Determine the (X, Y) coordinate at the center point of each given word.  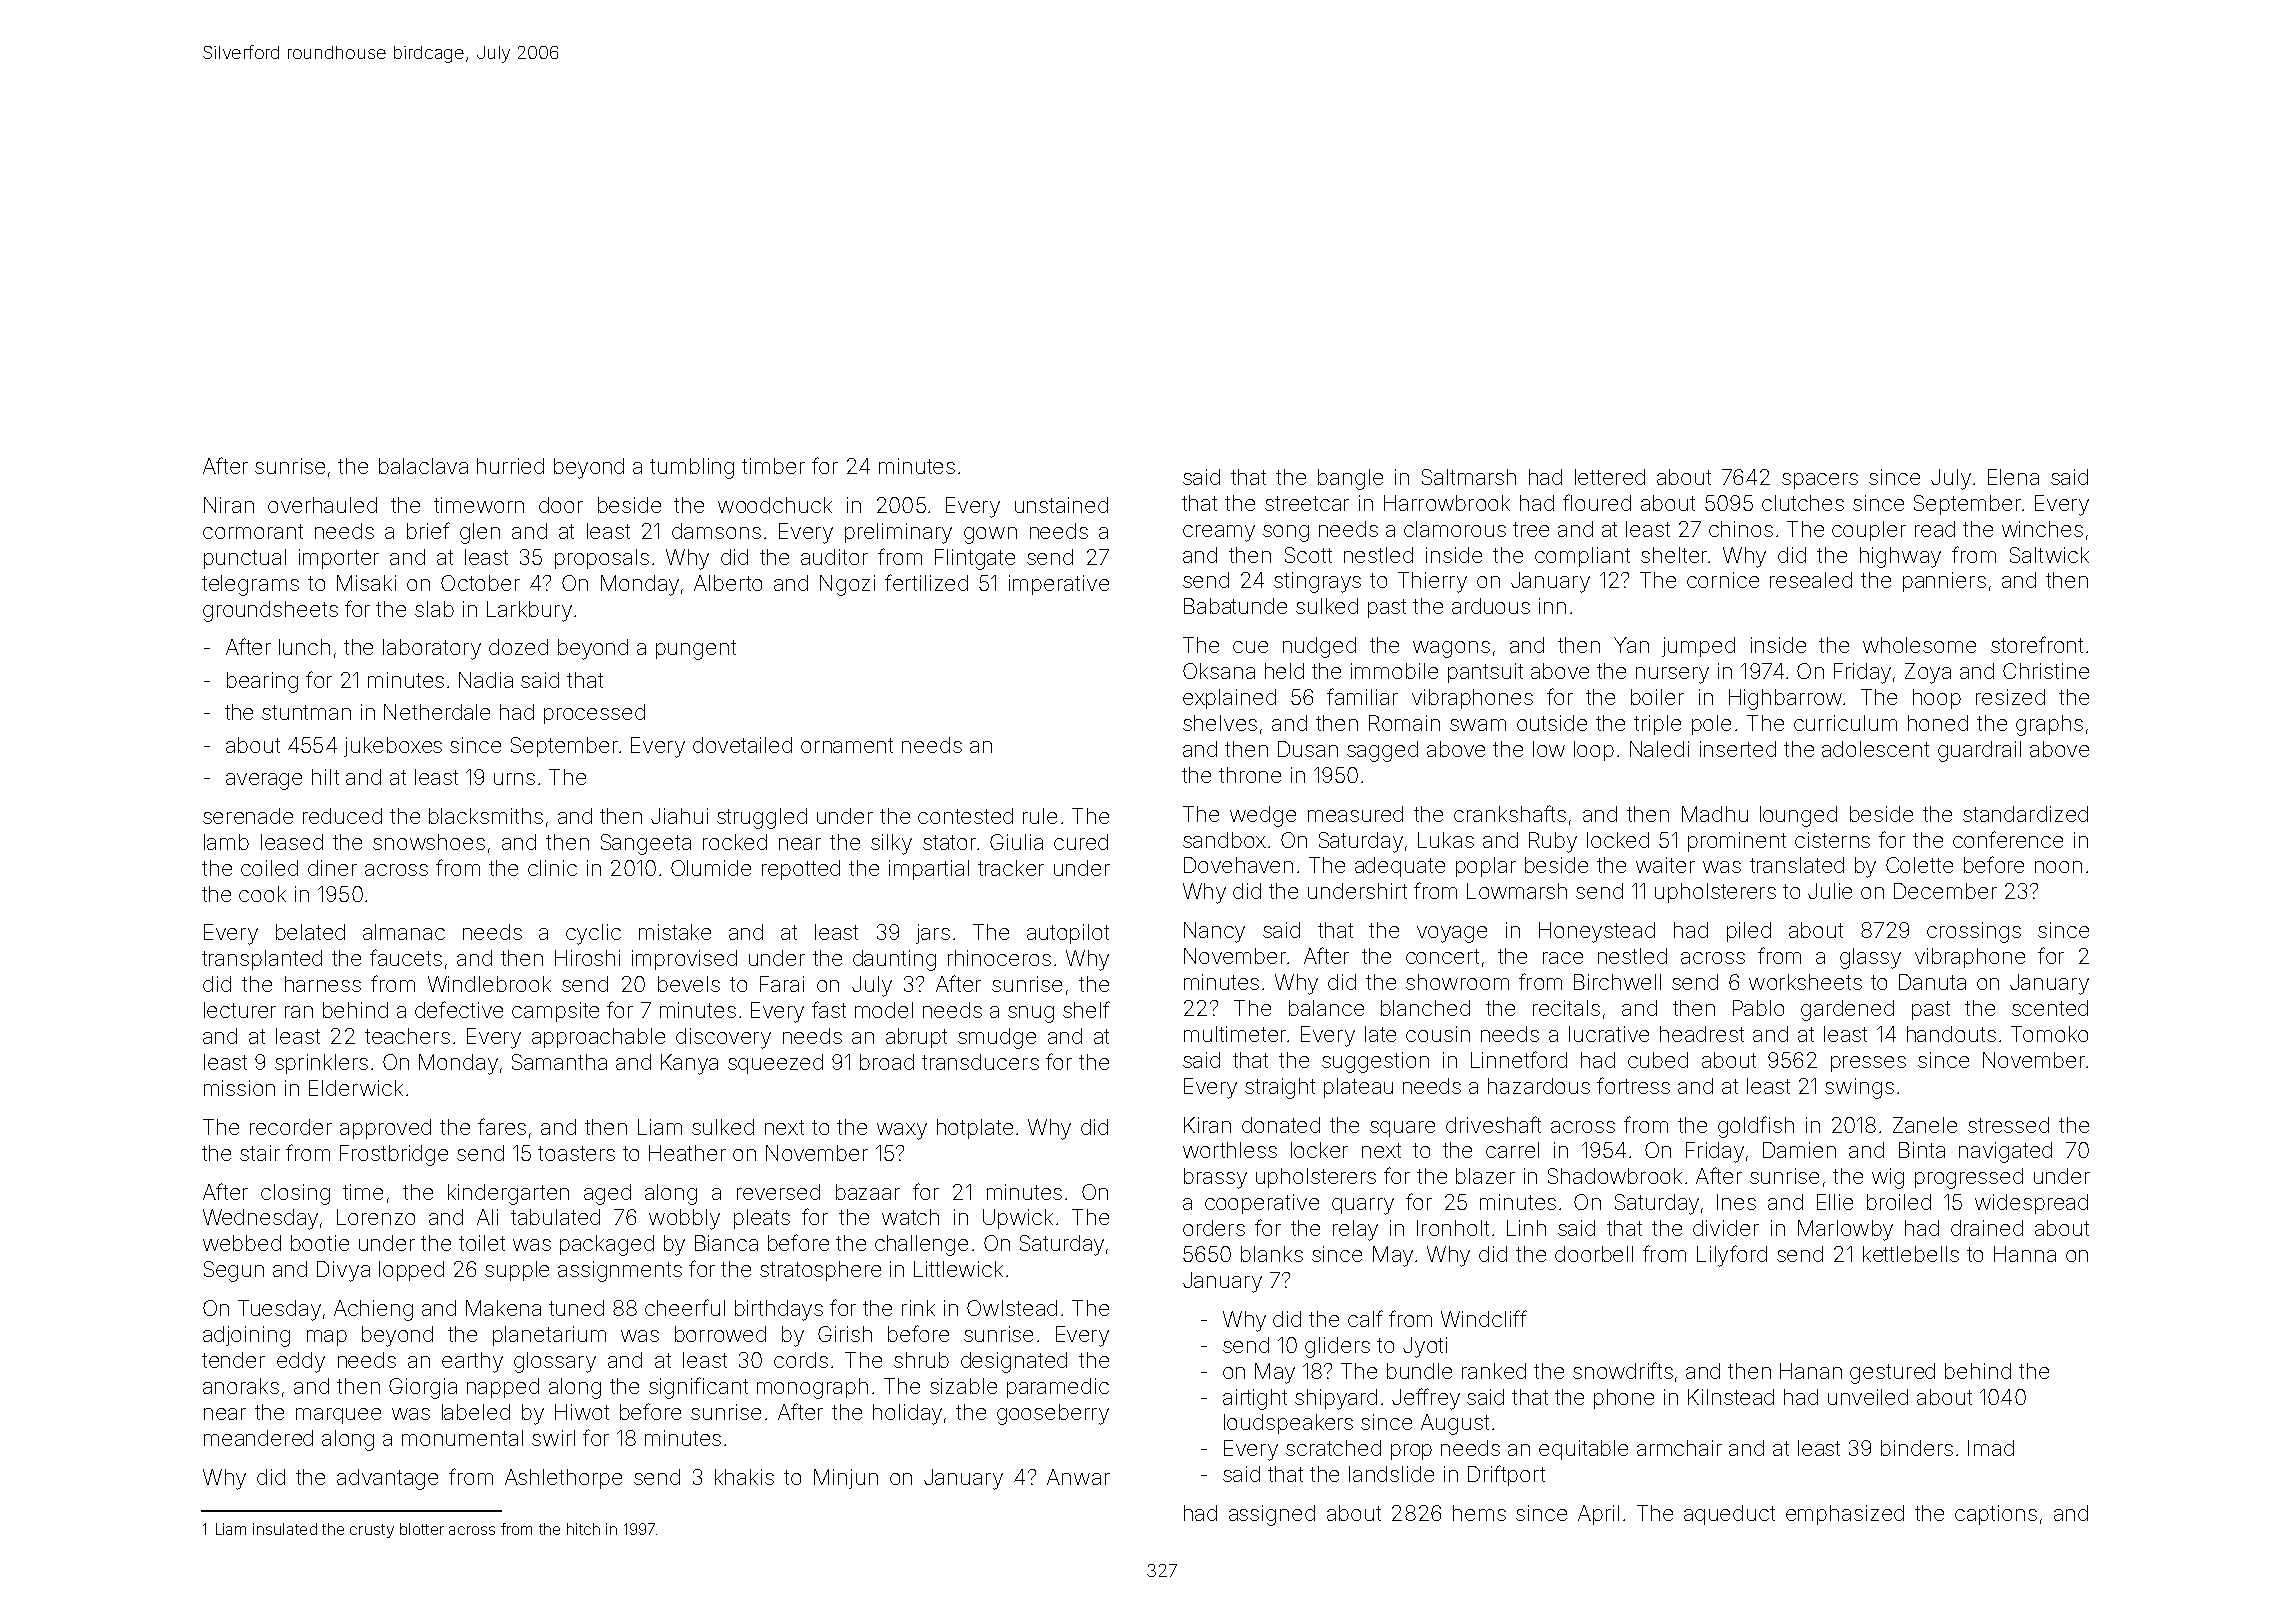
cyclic (593, 934)
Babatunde (1235, 606)
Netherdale (437, 712)
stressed (2008, 1125)
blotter (422, 1529)
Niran (229, 505)
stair (260, 1153)
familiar (1362, 696)
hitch (583, 1529)
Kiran (1207, 1125)
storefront (2037, 644)
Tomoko (2049, 1034)
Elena (2013, 477)
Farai (782, 984)
